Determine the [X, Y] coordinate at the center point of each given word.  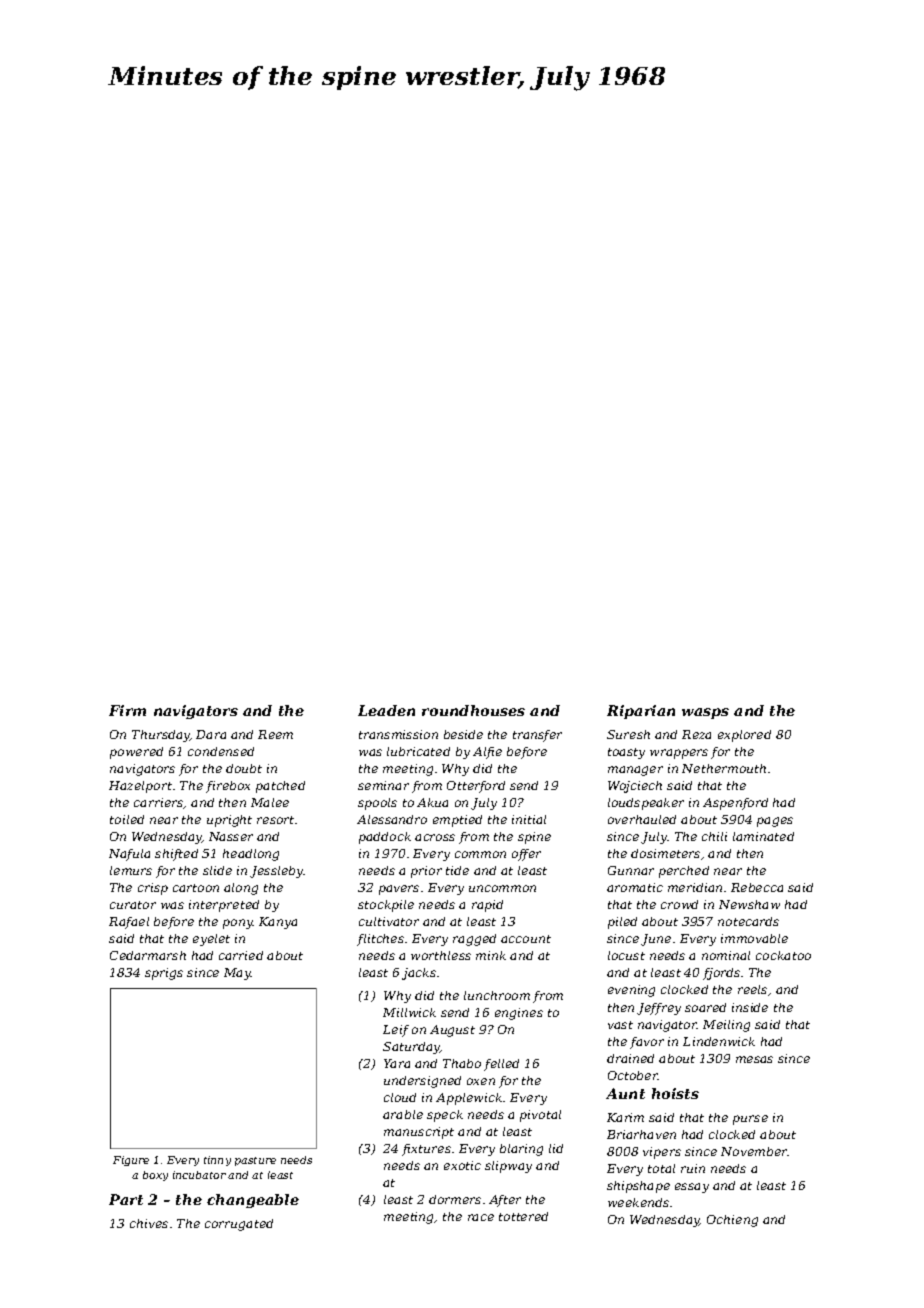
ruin [693, 1168]
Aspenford [735, 804]
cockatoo [783, 955]
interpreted [224, 906]
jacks [419, 974]
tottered [523, 1216]
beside [463, 734]
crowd [679, 904]
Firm [127, 710]
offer [526, 855]
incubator [199, 1175]
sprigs [164, 974]
